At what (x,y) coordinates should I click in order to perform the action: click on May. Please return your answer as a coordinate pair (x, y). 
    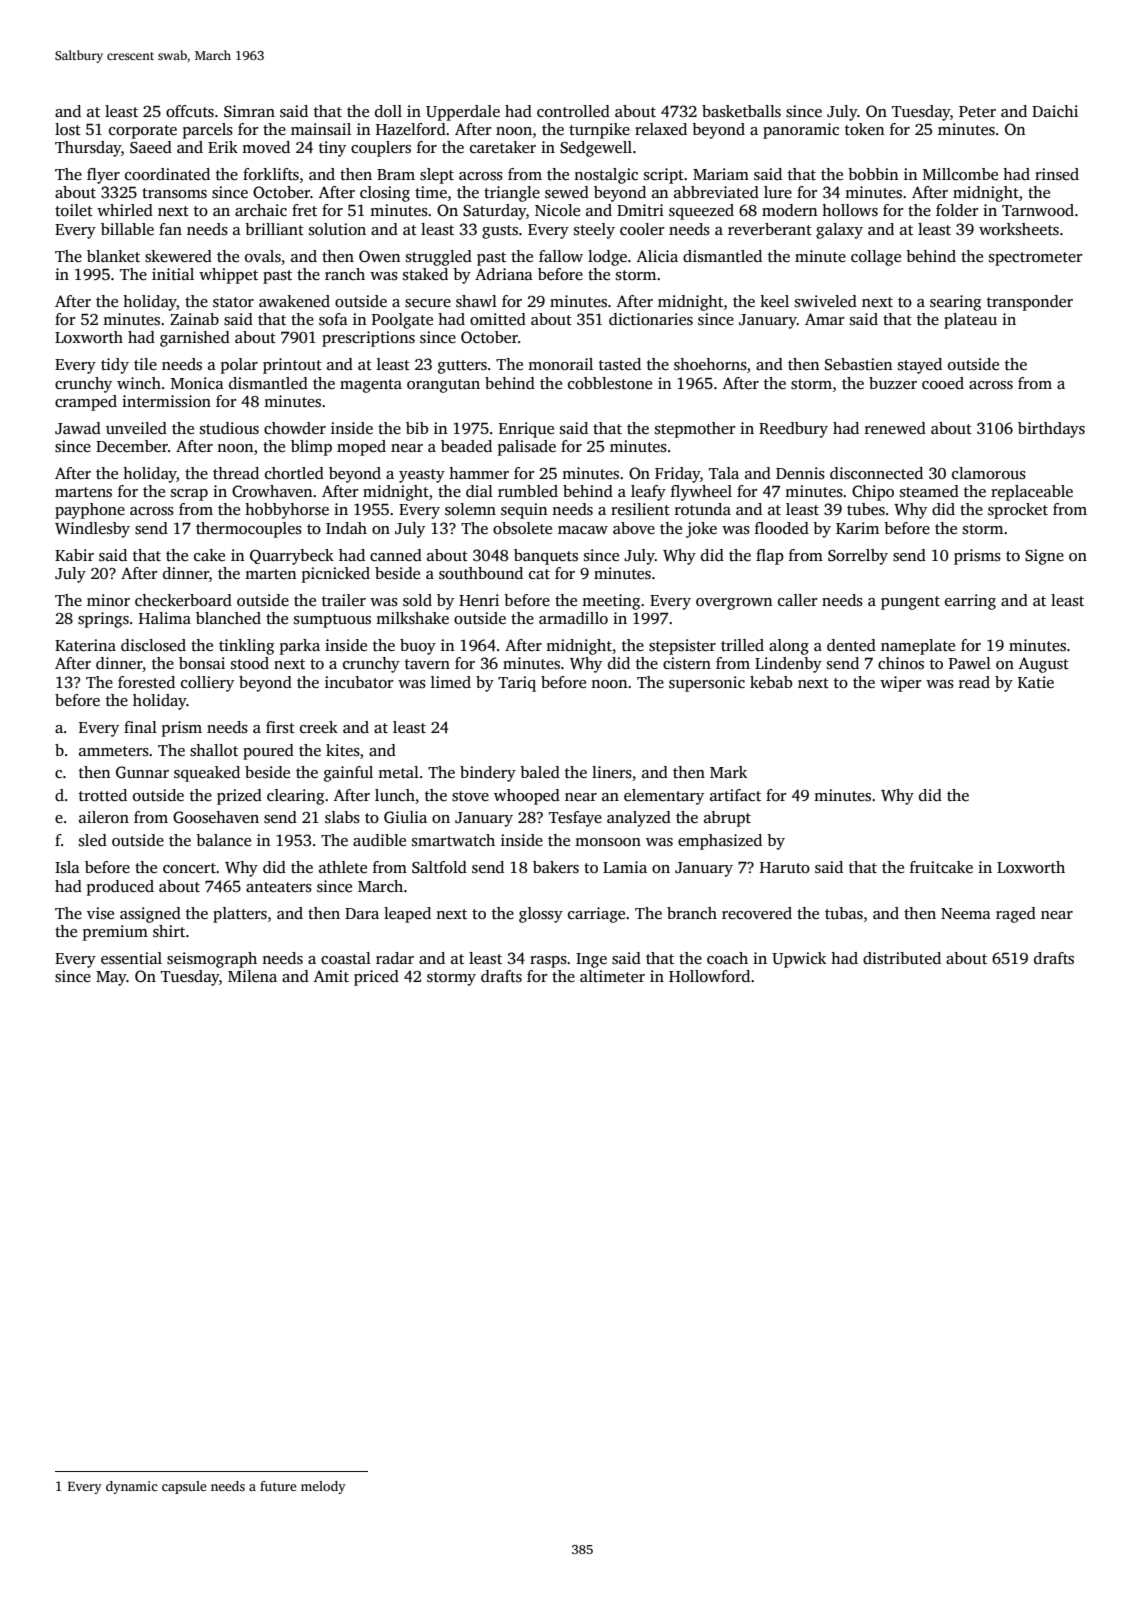
    Looking at the image, I should click on (111, 978).
